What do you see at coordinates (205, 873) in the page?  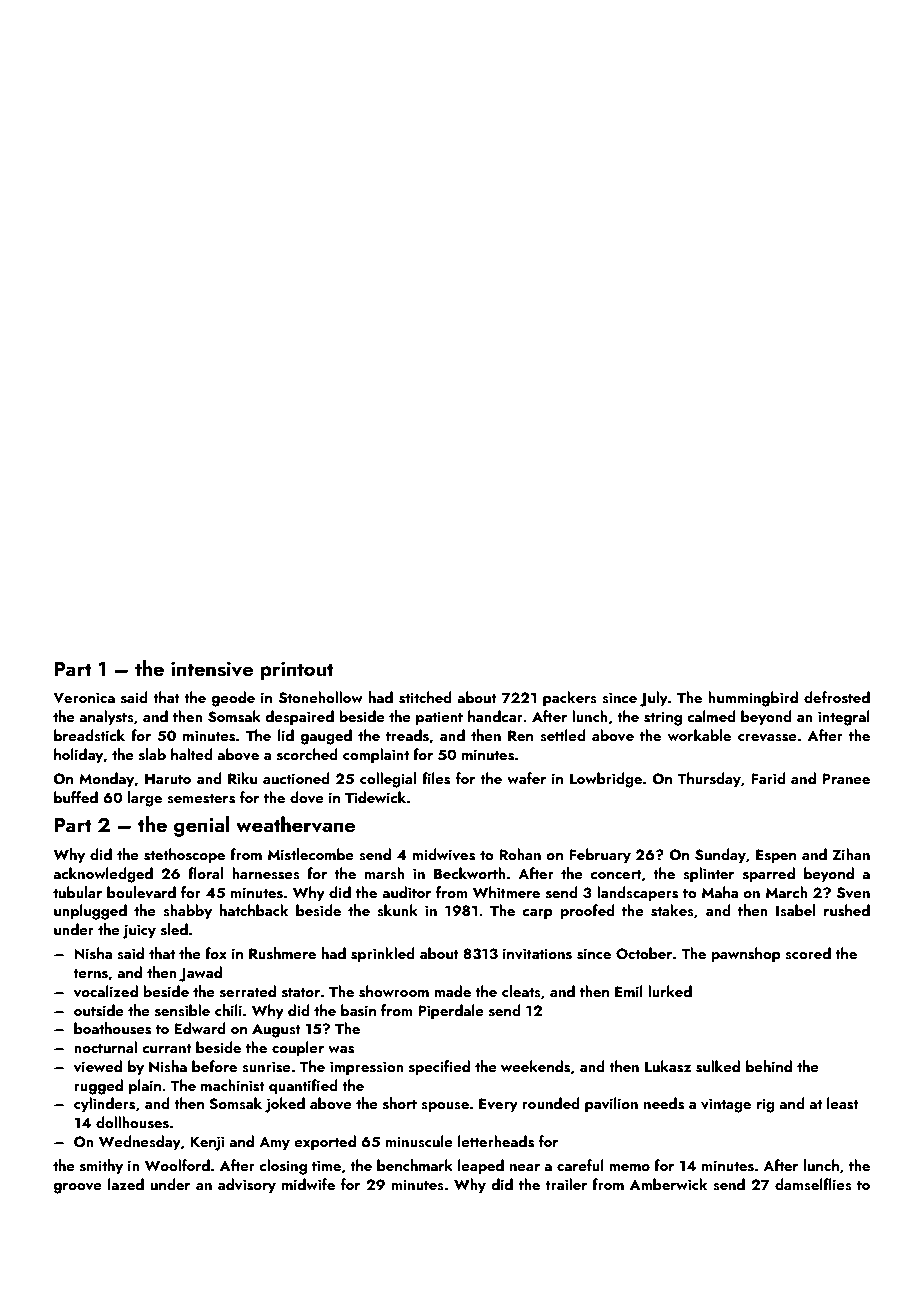 I see `floral` at bounding box center [205, 873].
